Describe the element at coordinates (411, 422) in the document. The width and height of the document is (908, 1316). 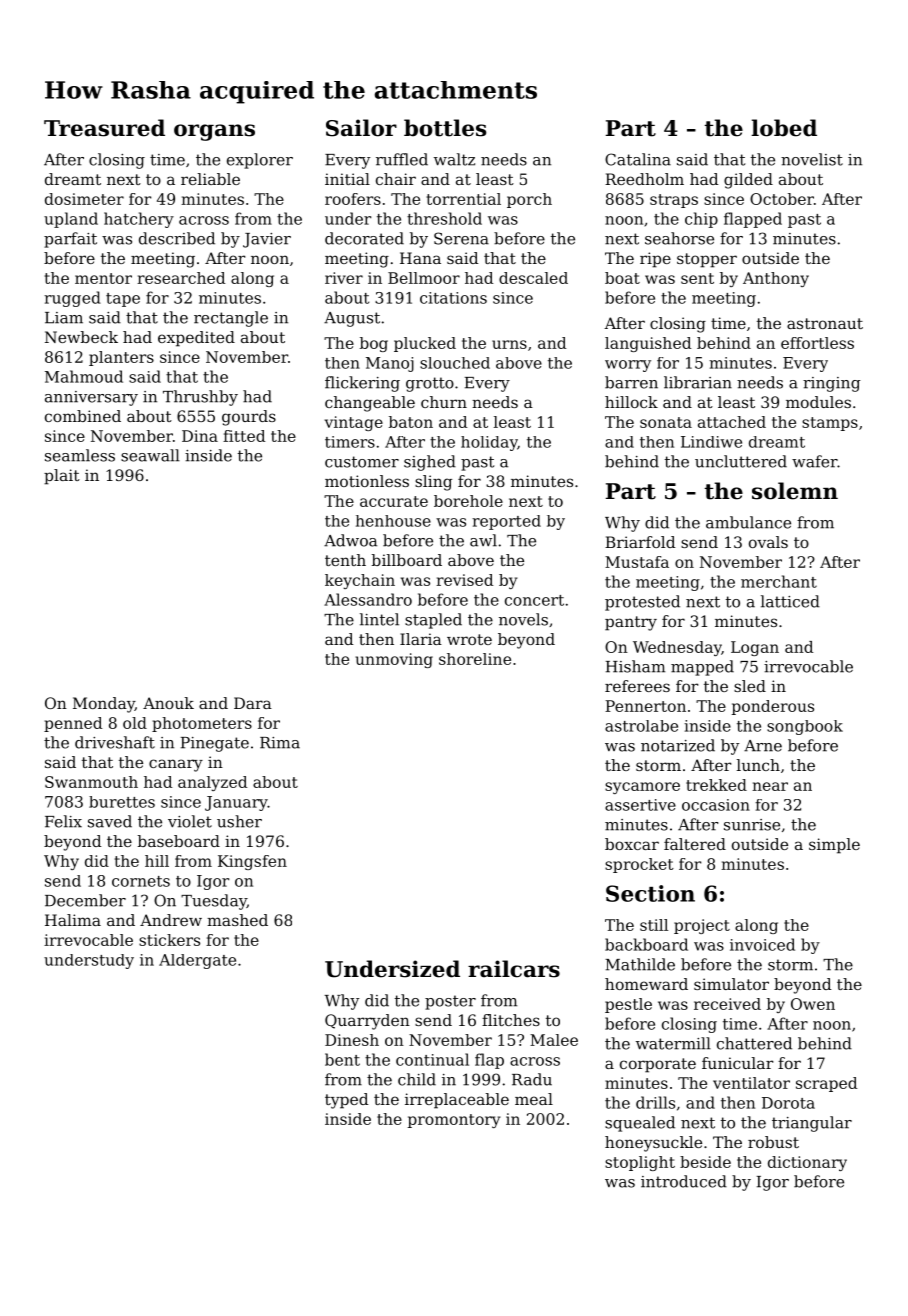
I see `baton` at that location.
